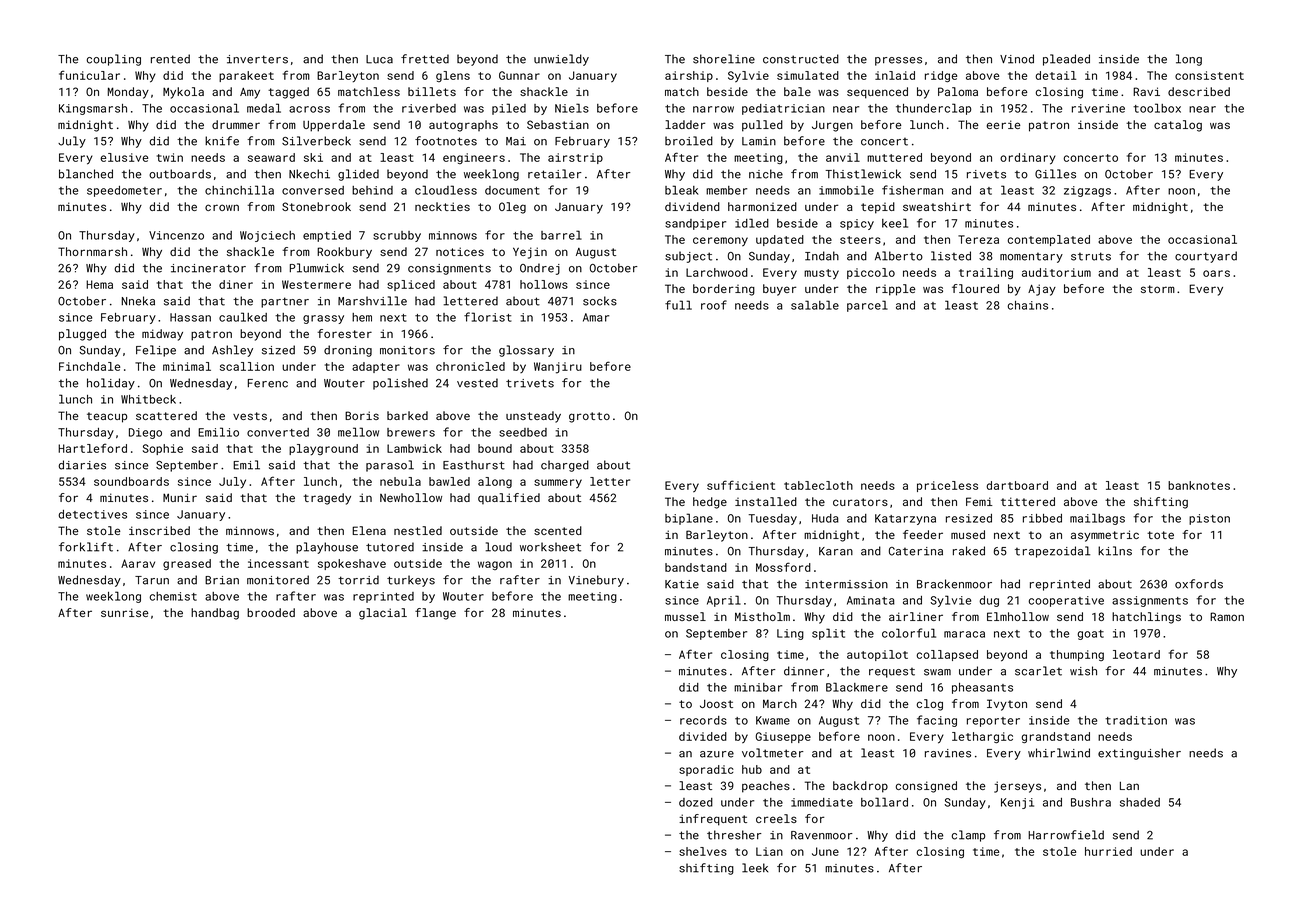 This image has width=1308, height=924. Describe the element at coordinates (533, 417) in the image. I see `unsteady` at that location.
